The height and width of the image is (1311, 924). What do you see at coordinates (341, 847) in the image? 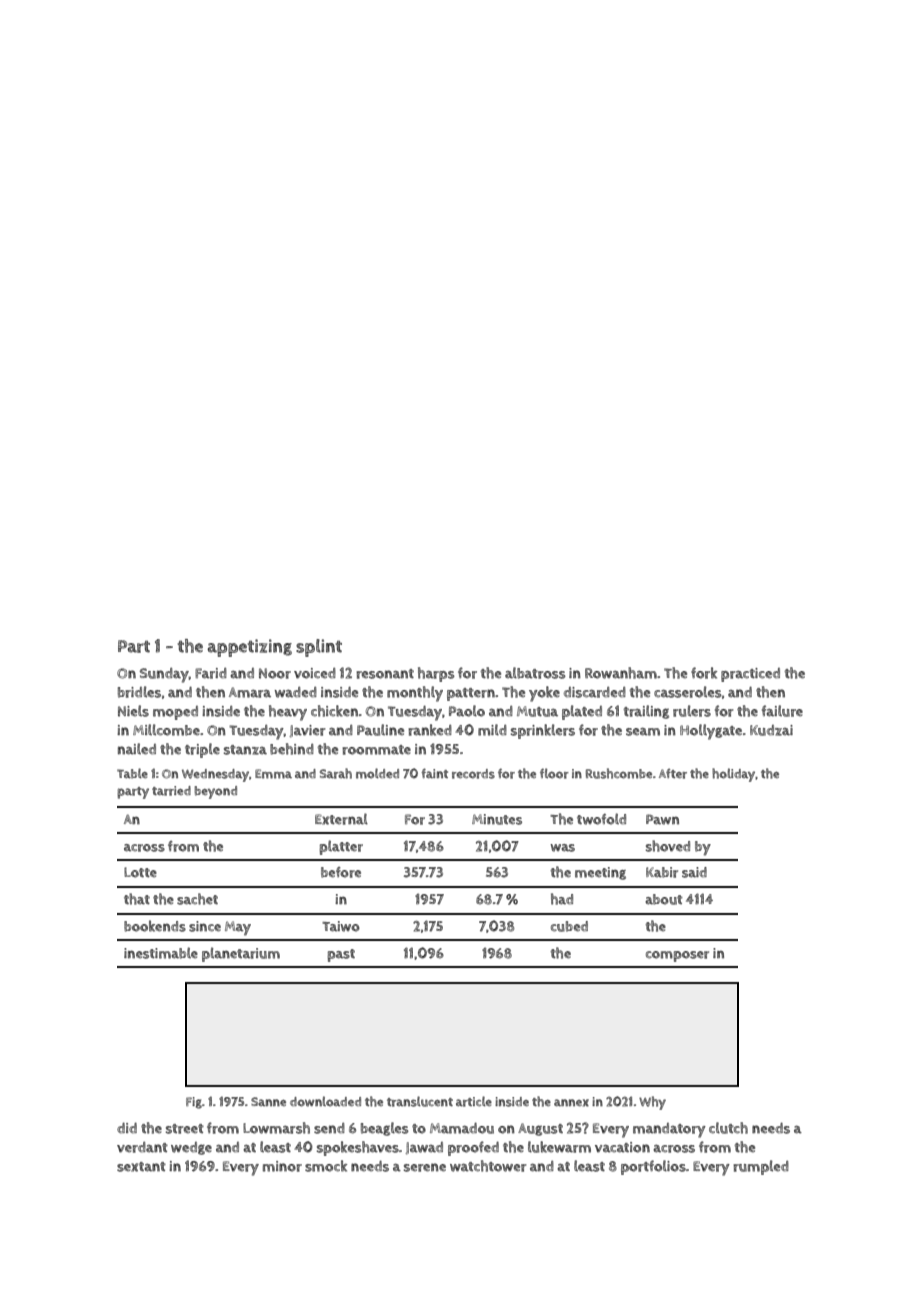
I see `platter` at bounding box center [341, 847].
